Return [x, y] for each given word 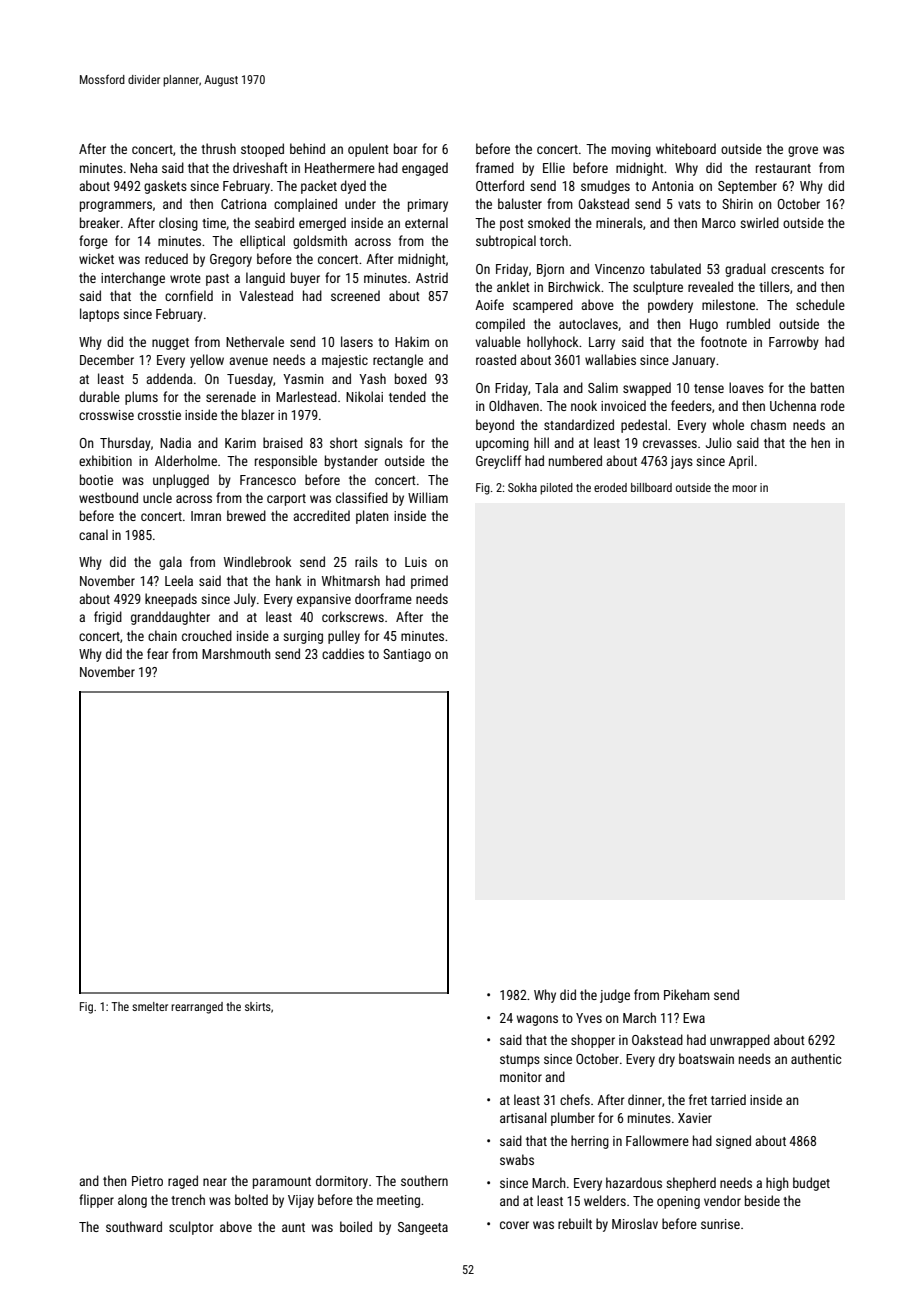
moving [631, 150]
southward [134, 1226]
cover [514, 1225]
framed [495, 167]
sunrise [720, 1224]
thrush [218, 148]
